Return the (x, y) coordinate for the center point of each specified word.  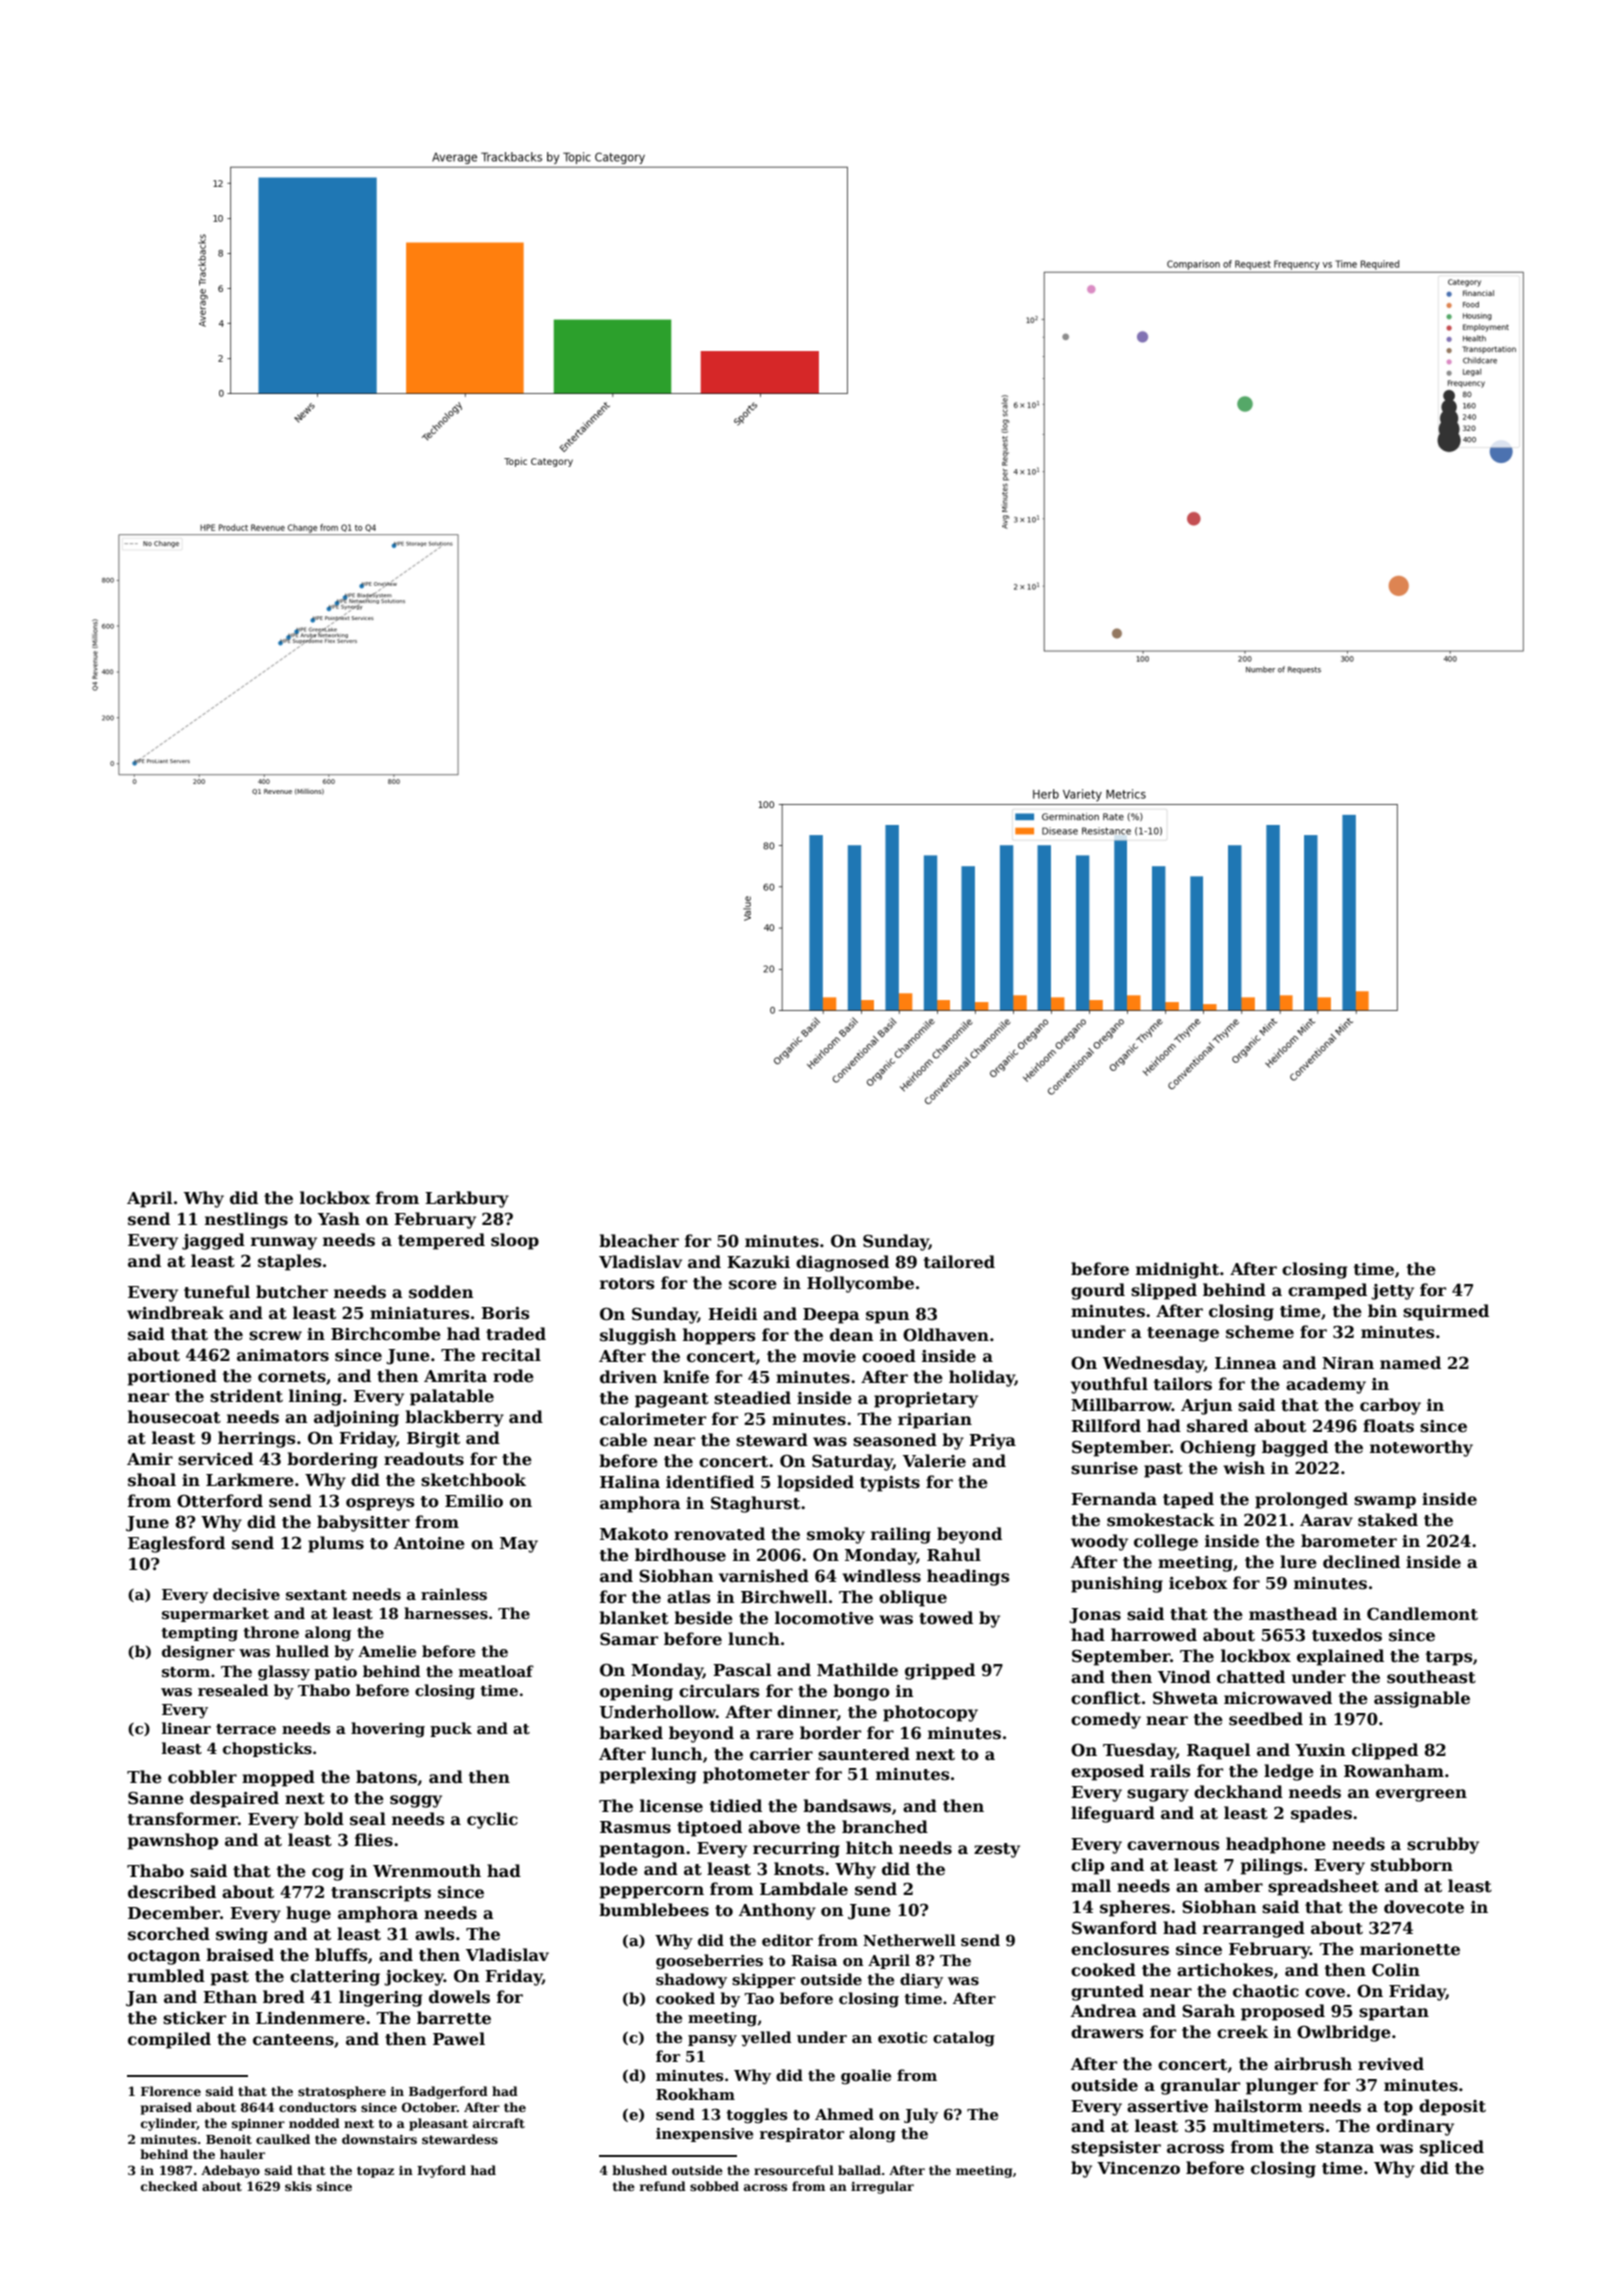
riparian (935, 1421)
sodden (441, 1292)
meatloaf (496, 1671)
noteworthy (1421, 1448)
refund (662, 2186)
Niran (1348, 1363)
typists (890, 1484)
